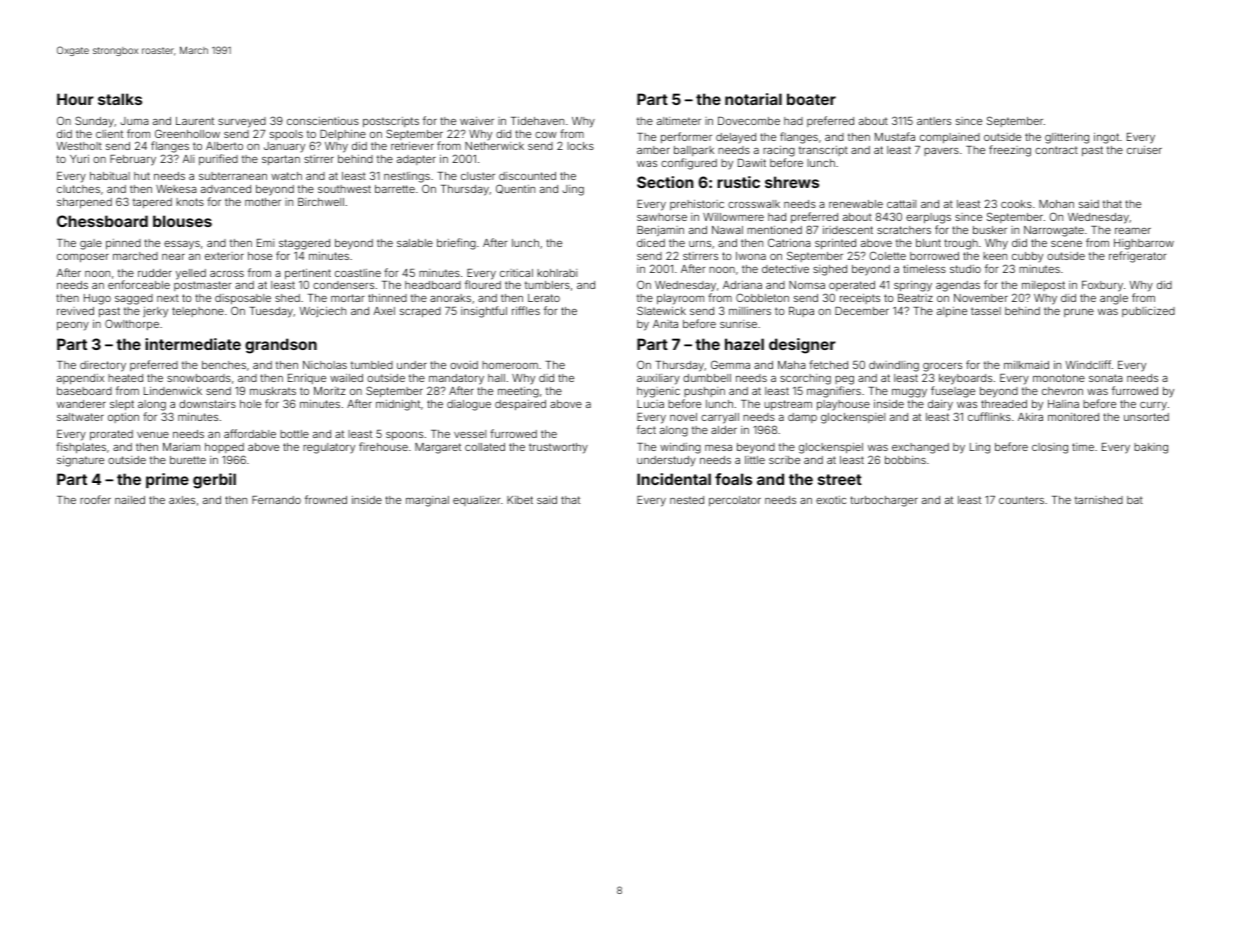  I want to click on fishplates, so click(81, 447).
